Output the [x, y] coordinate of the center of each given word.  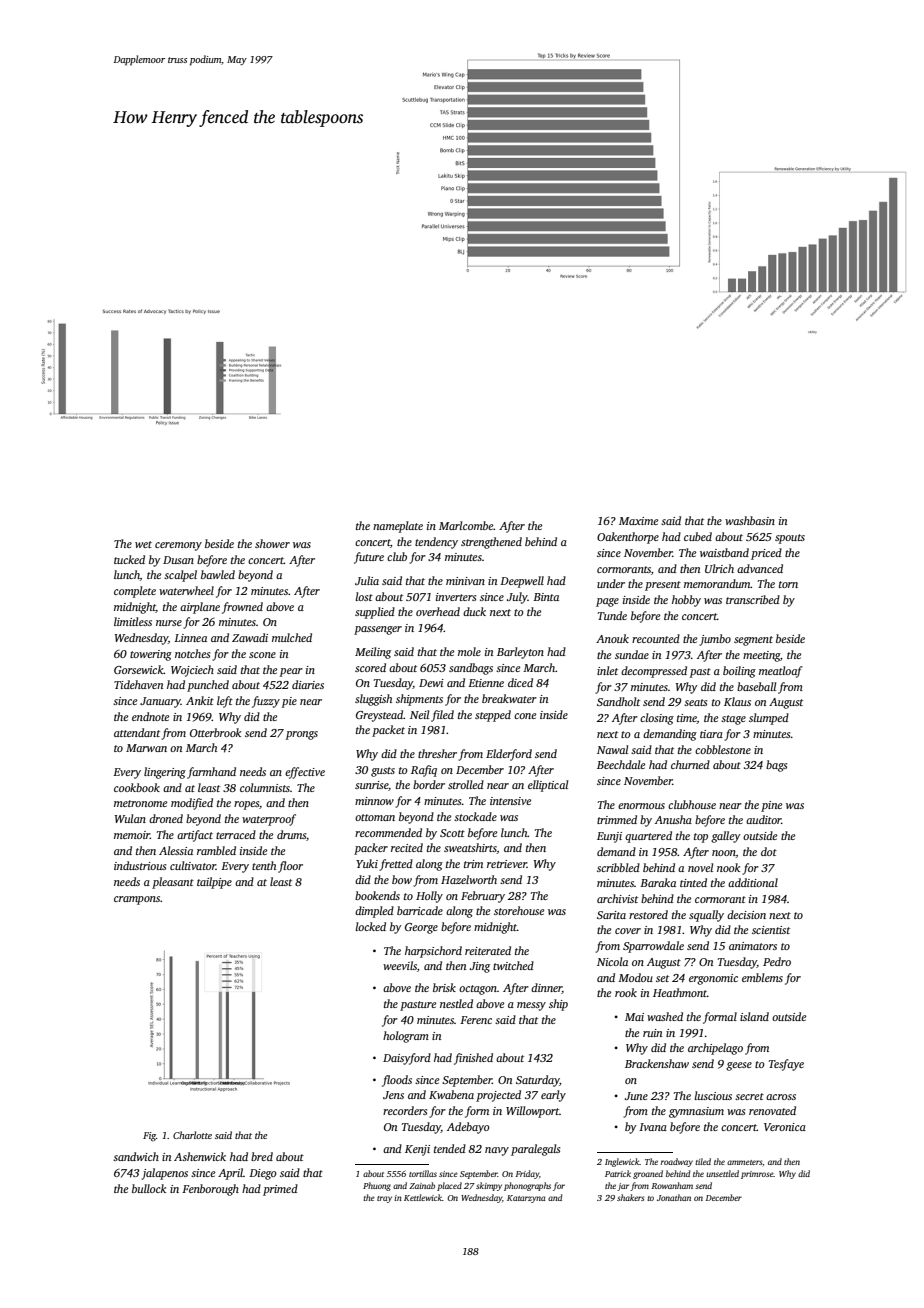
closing [657, 719]
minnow [374, 801]
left [225, 702]
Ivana [653, 1127]
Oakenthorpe [628, 538]
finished [473, 1059]
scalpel [180, 576]
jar [623, 1187]
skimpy [489, 1186]
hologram [406, 1037]
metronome [140, 803]
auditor [764, 819]
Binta [546, 597]
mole [469, 651]
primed [280, 1190]
